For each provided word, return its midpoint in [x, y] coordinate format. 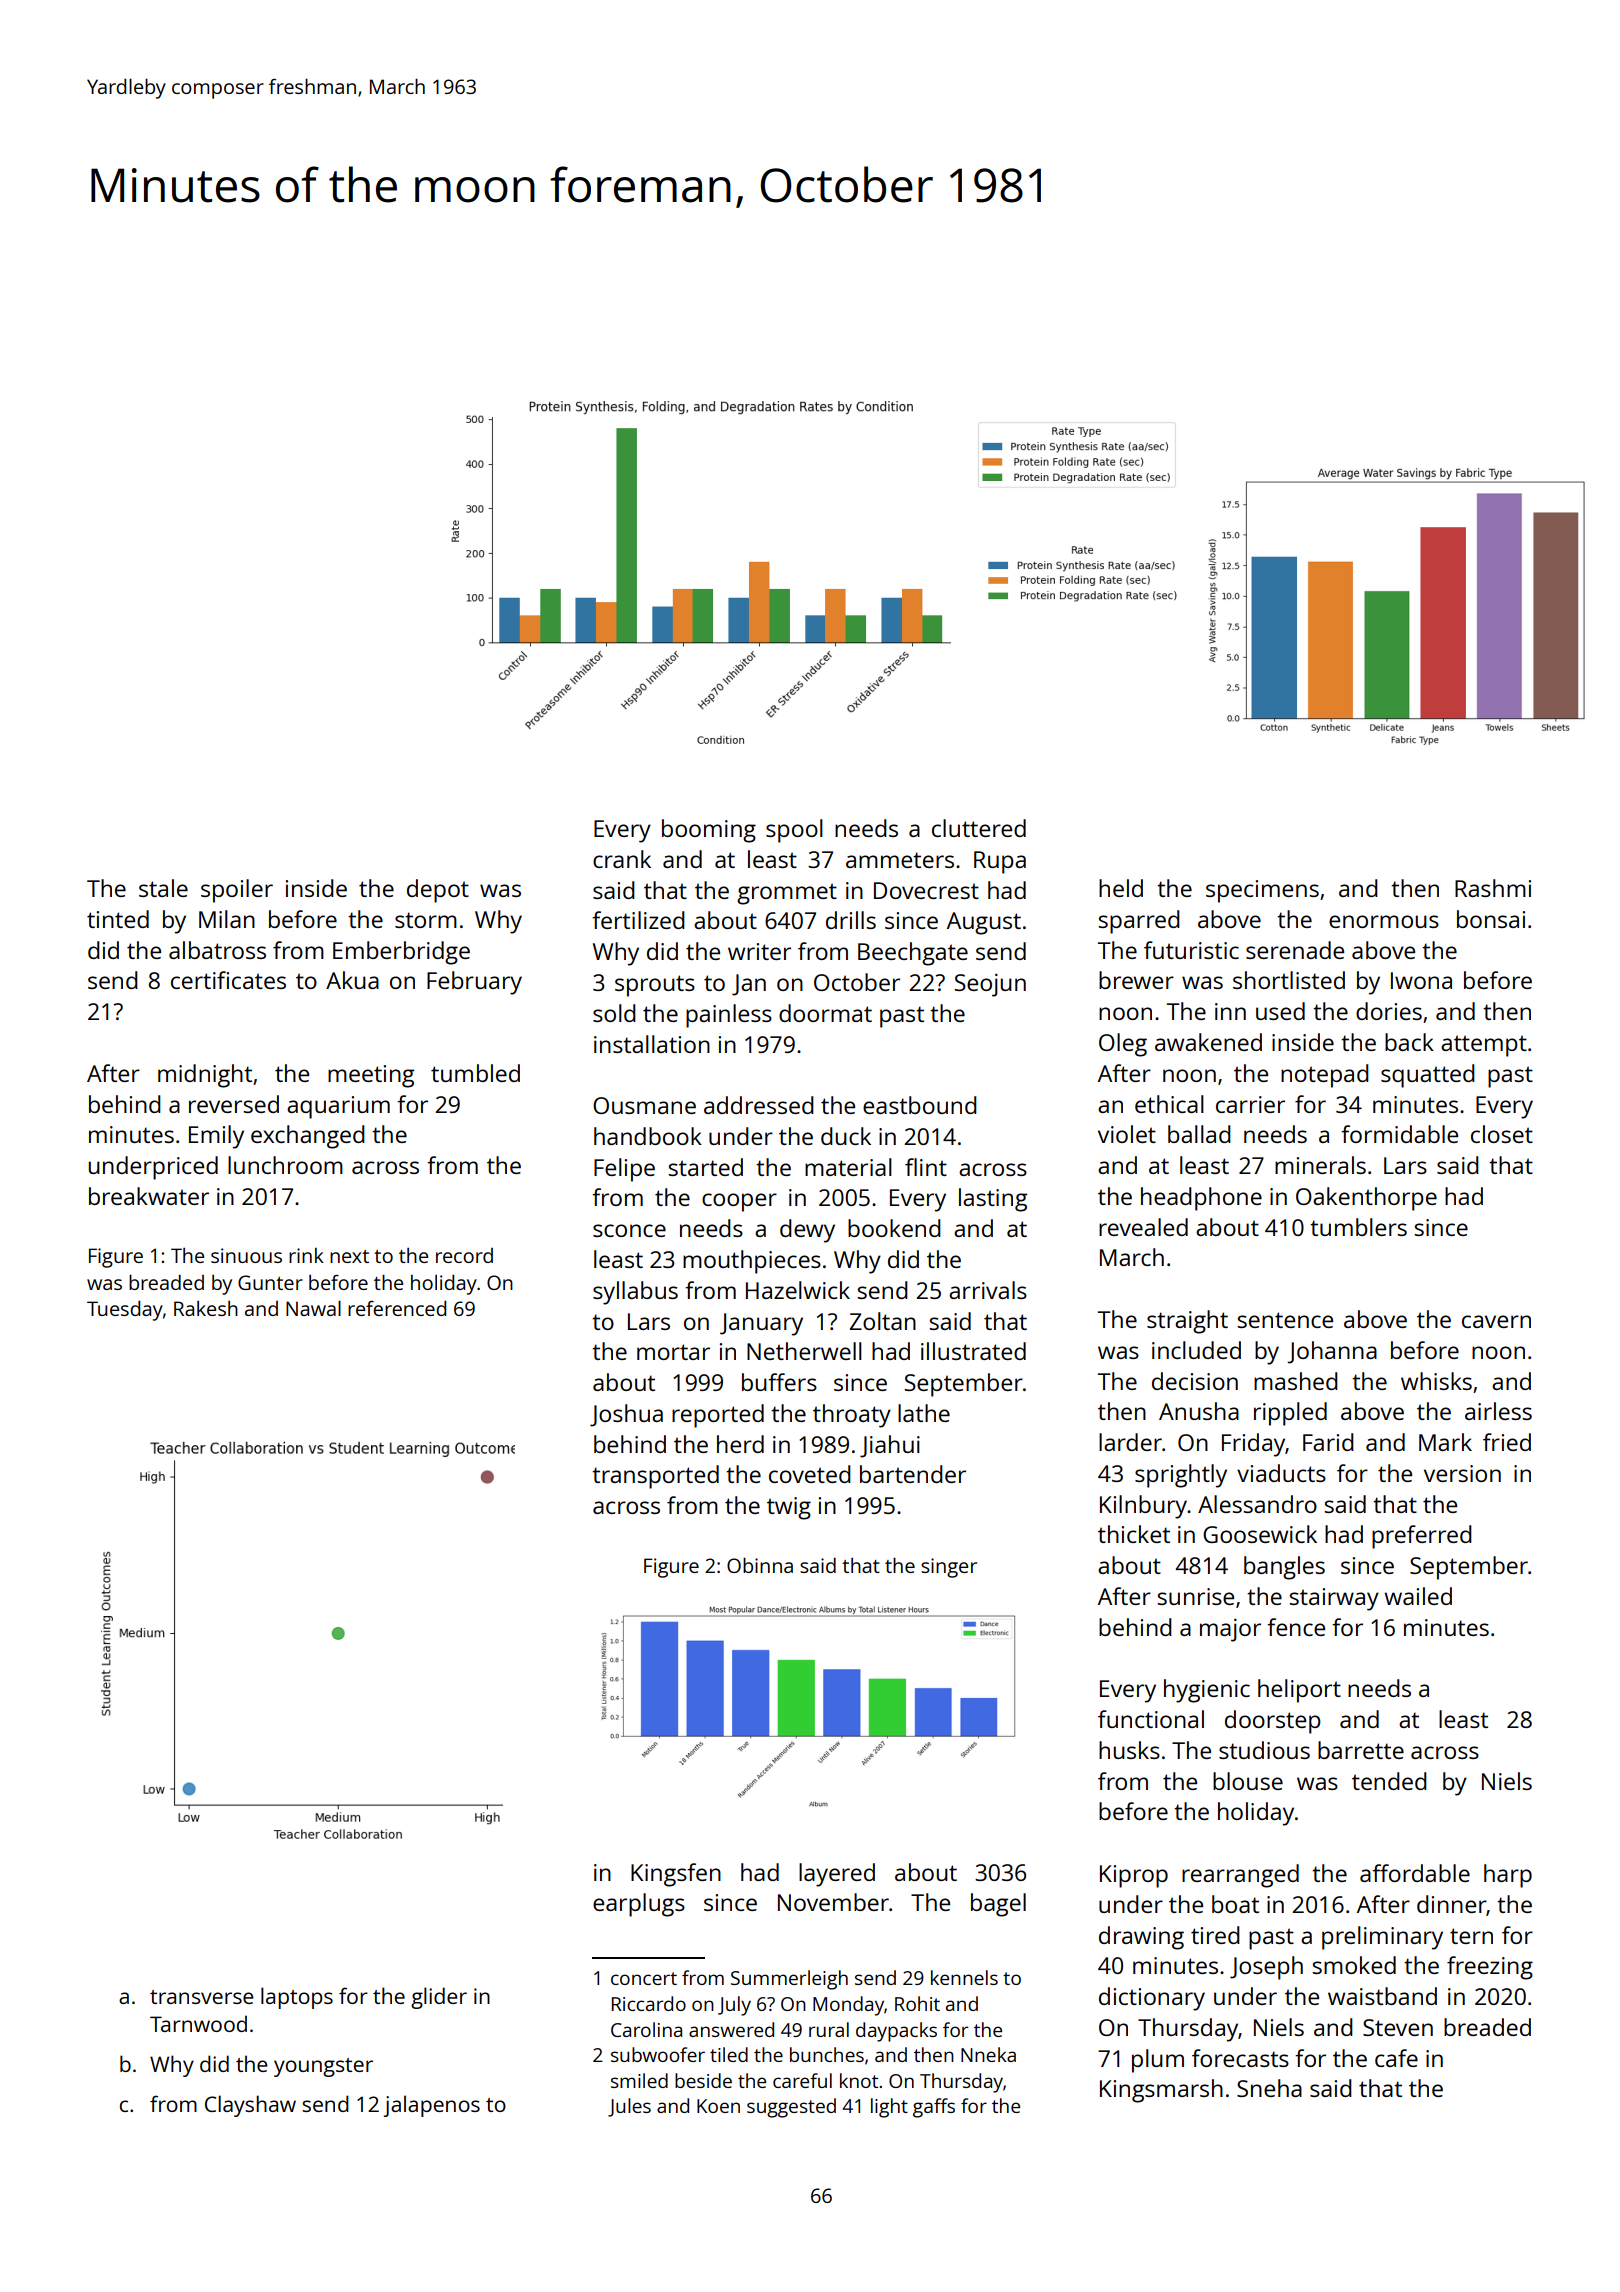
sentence [1285, 1320]
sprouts [655, 986]
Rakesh [206, 1308]
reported [718, 1416]
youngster [323, 2067]
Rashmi [1493, 888]
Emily [216, 1137]
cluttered [979, 828]
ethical [1169, 1104]
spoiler [237, 891]
